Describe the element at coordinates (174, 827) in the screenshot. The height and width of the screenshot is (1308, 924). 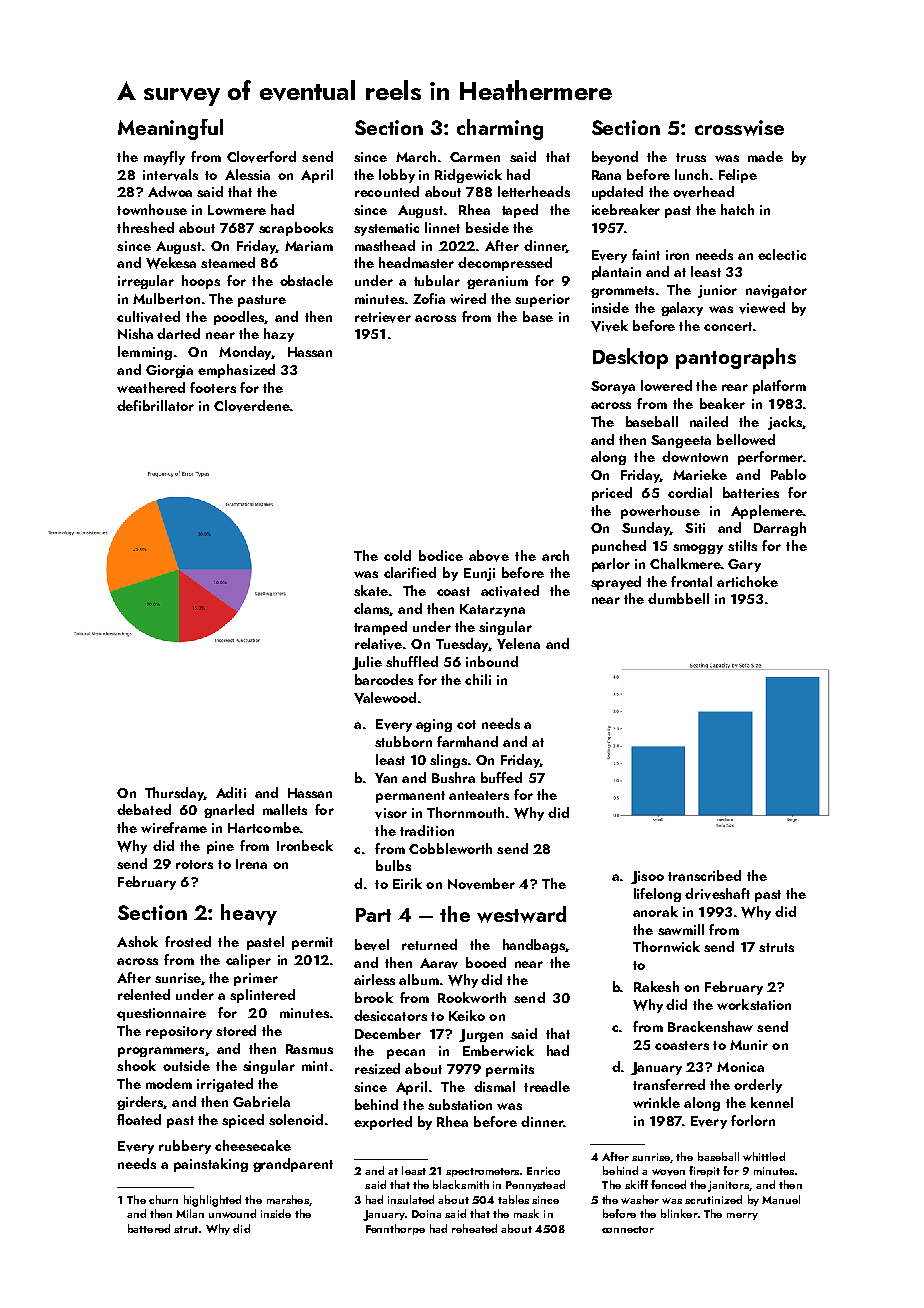
I see `wireframe` at that location.
